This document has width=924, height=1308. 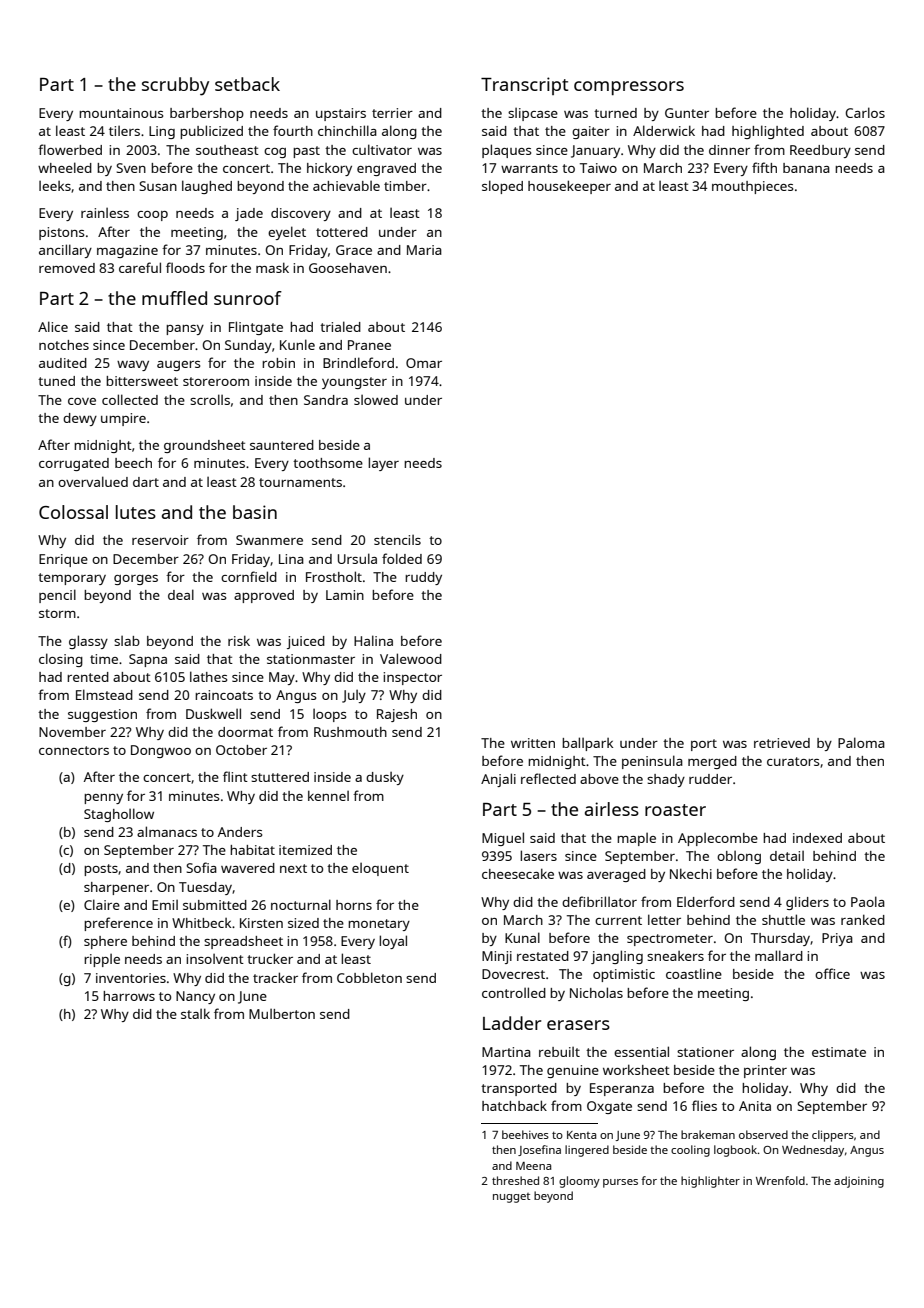 What do you see at coordinates (121, 113) in the document?
I see `mountainous` at bounding box center [121, 113].
